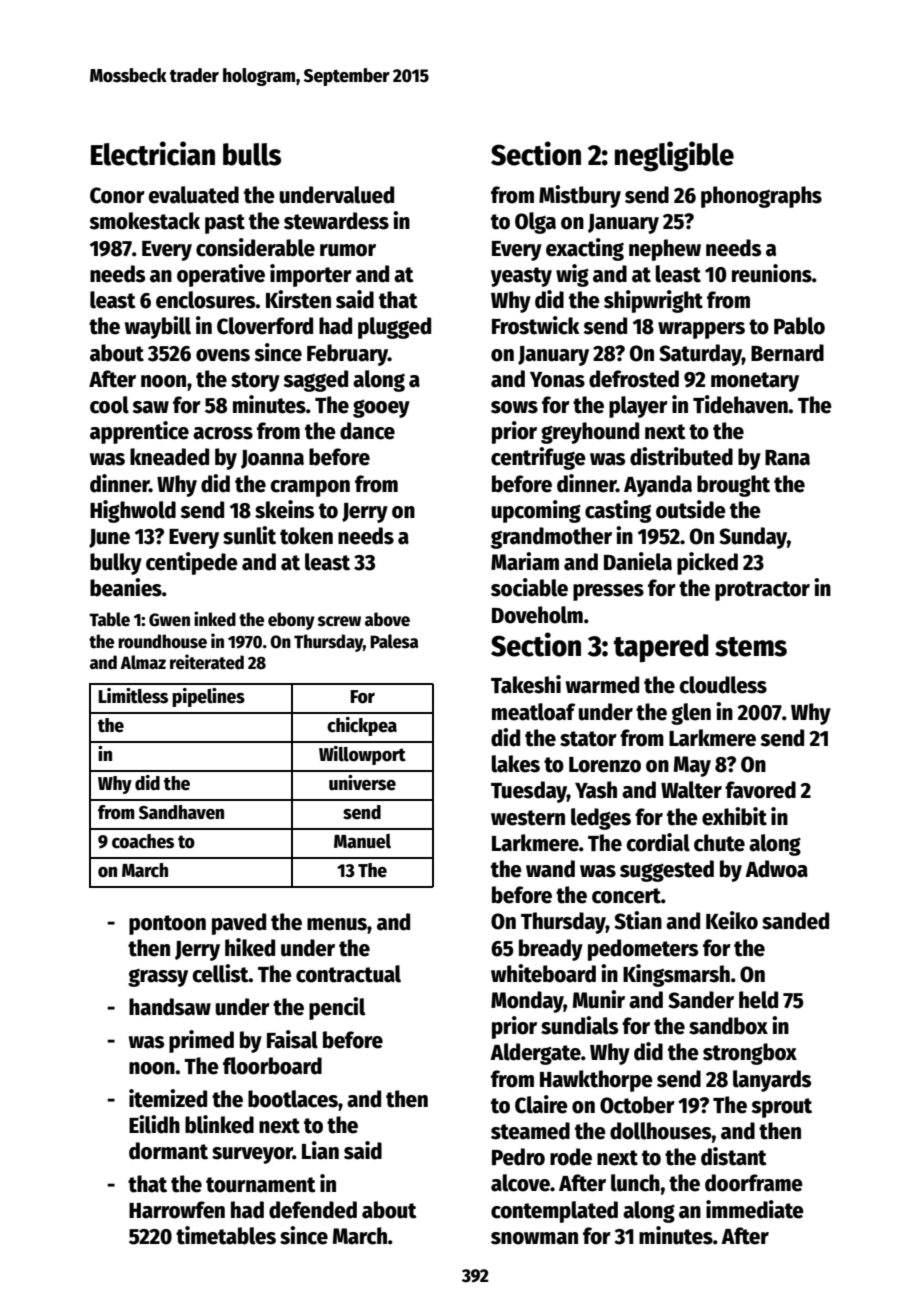  I want to click on smokestack, so click(144, 221).
